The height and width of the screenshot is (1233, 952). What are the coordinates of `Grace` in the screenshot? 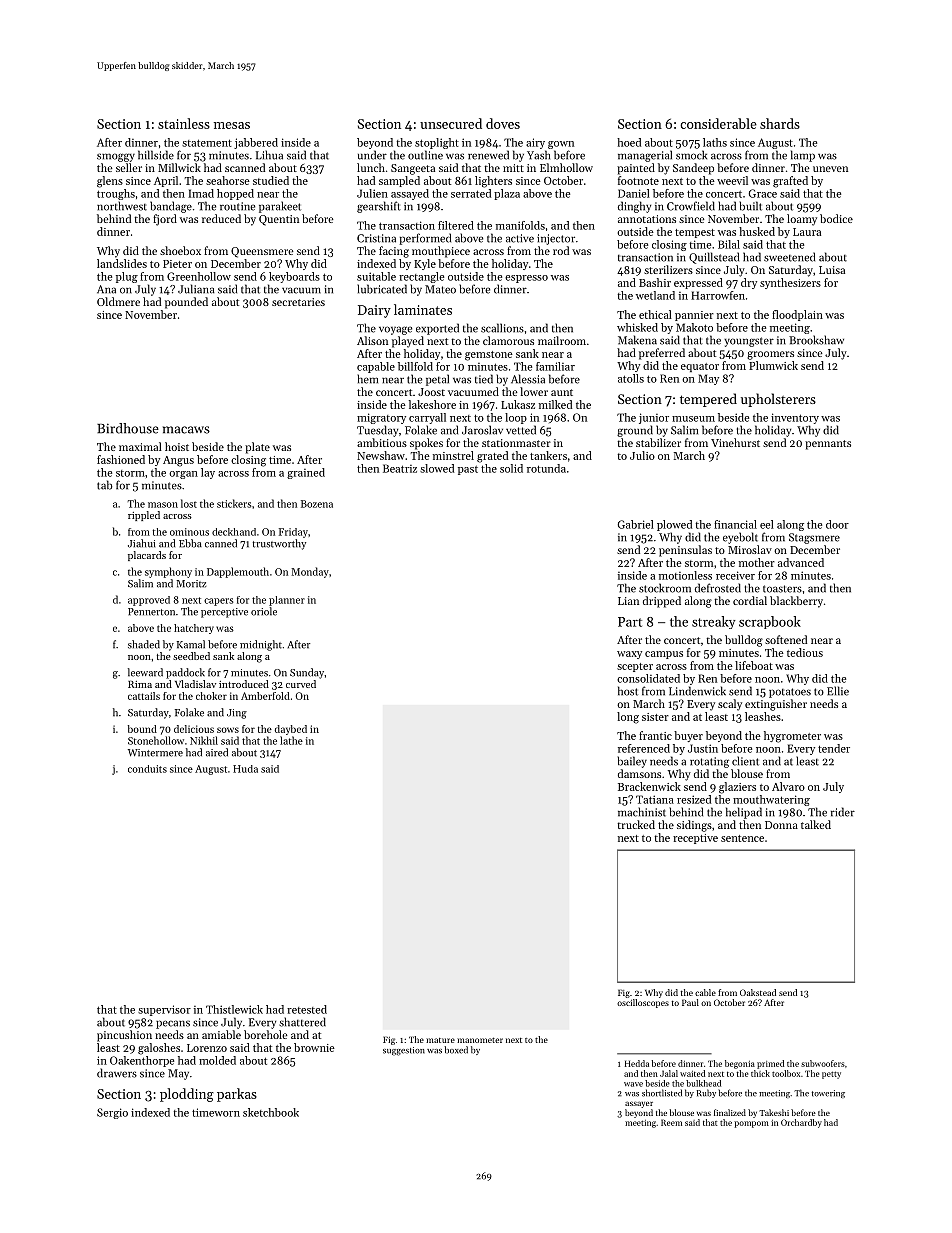 It's located at (762, 193).
